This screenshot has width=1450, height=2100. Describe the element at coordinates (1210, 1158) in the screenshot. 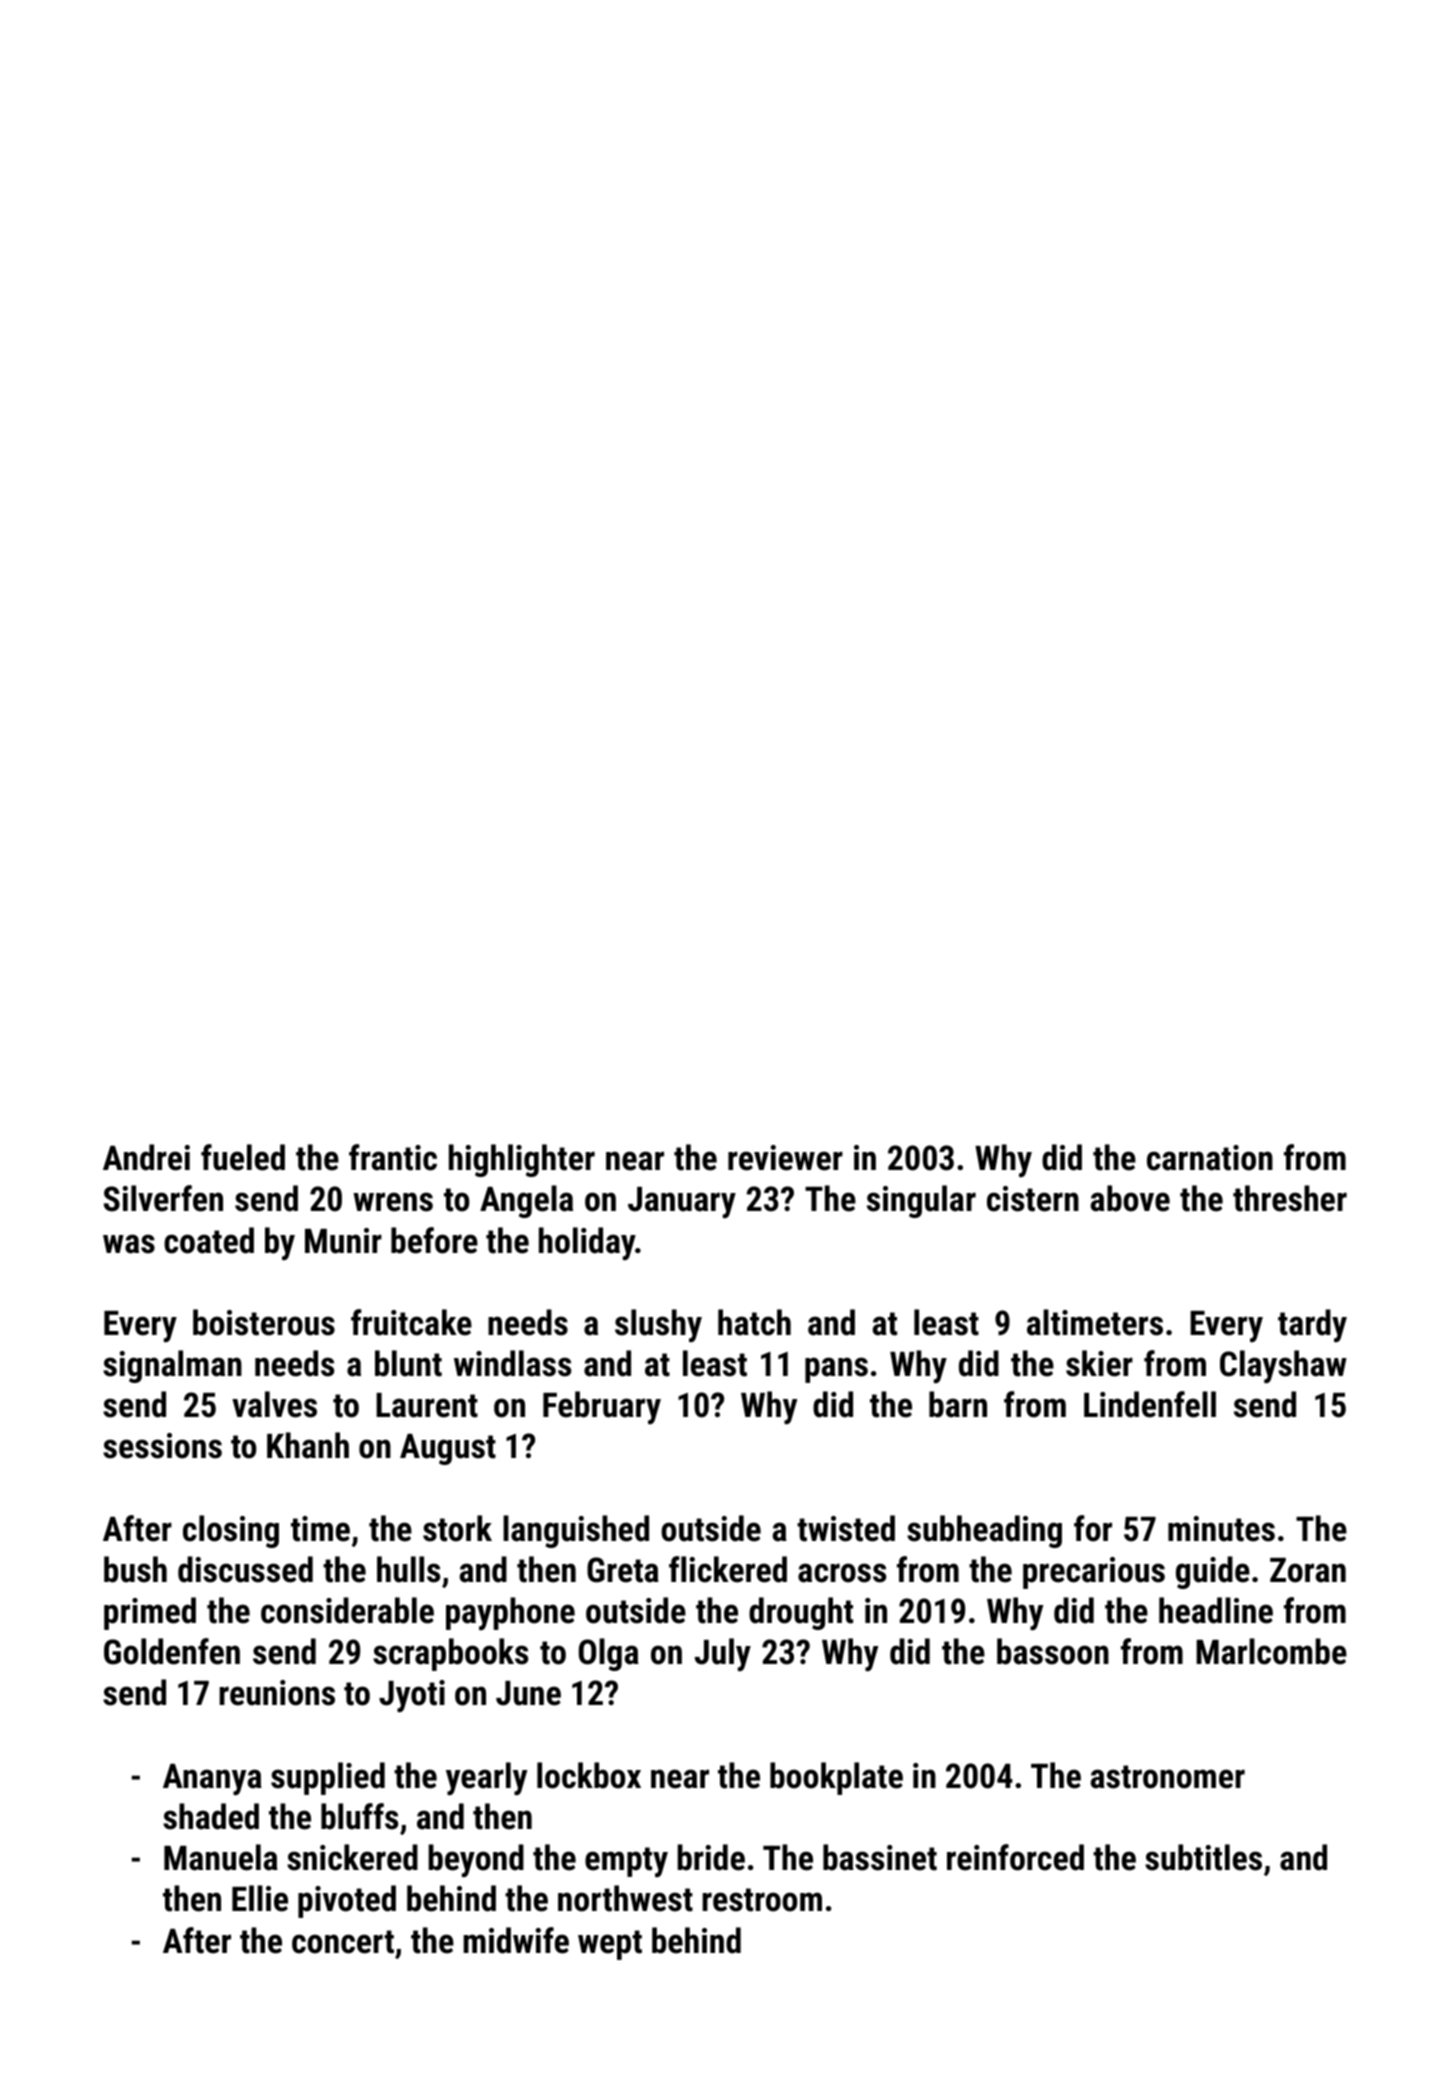

I see `carnation` at that location.
